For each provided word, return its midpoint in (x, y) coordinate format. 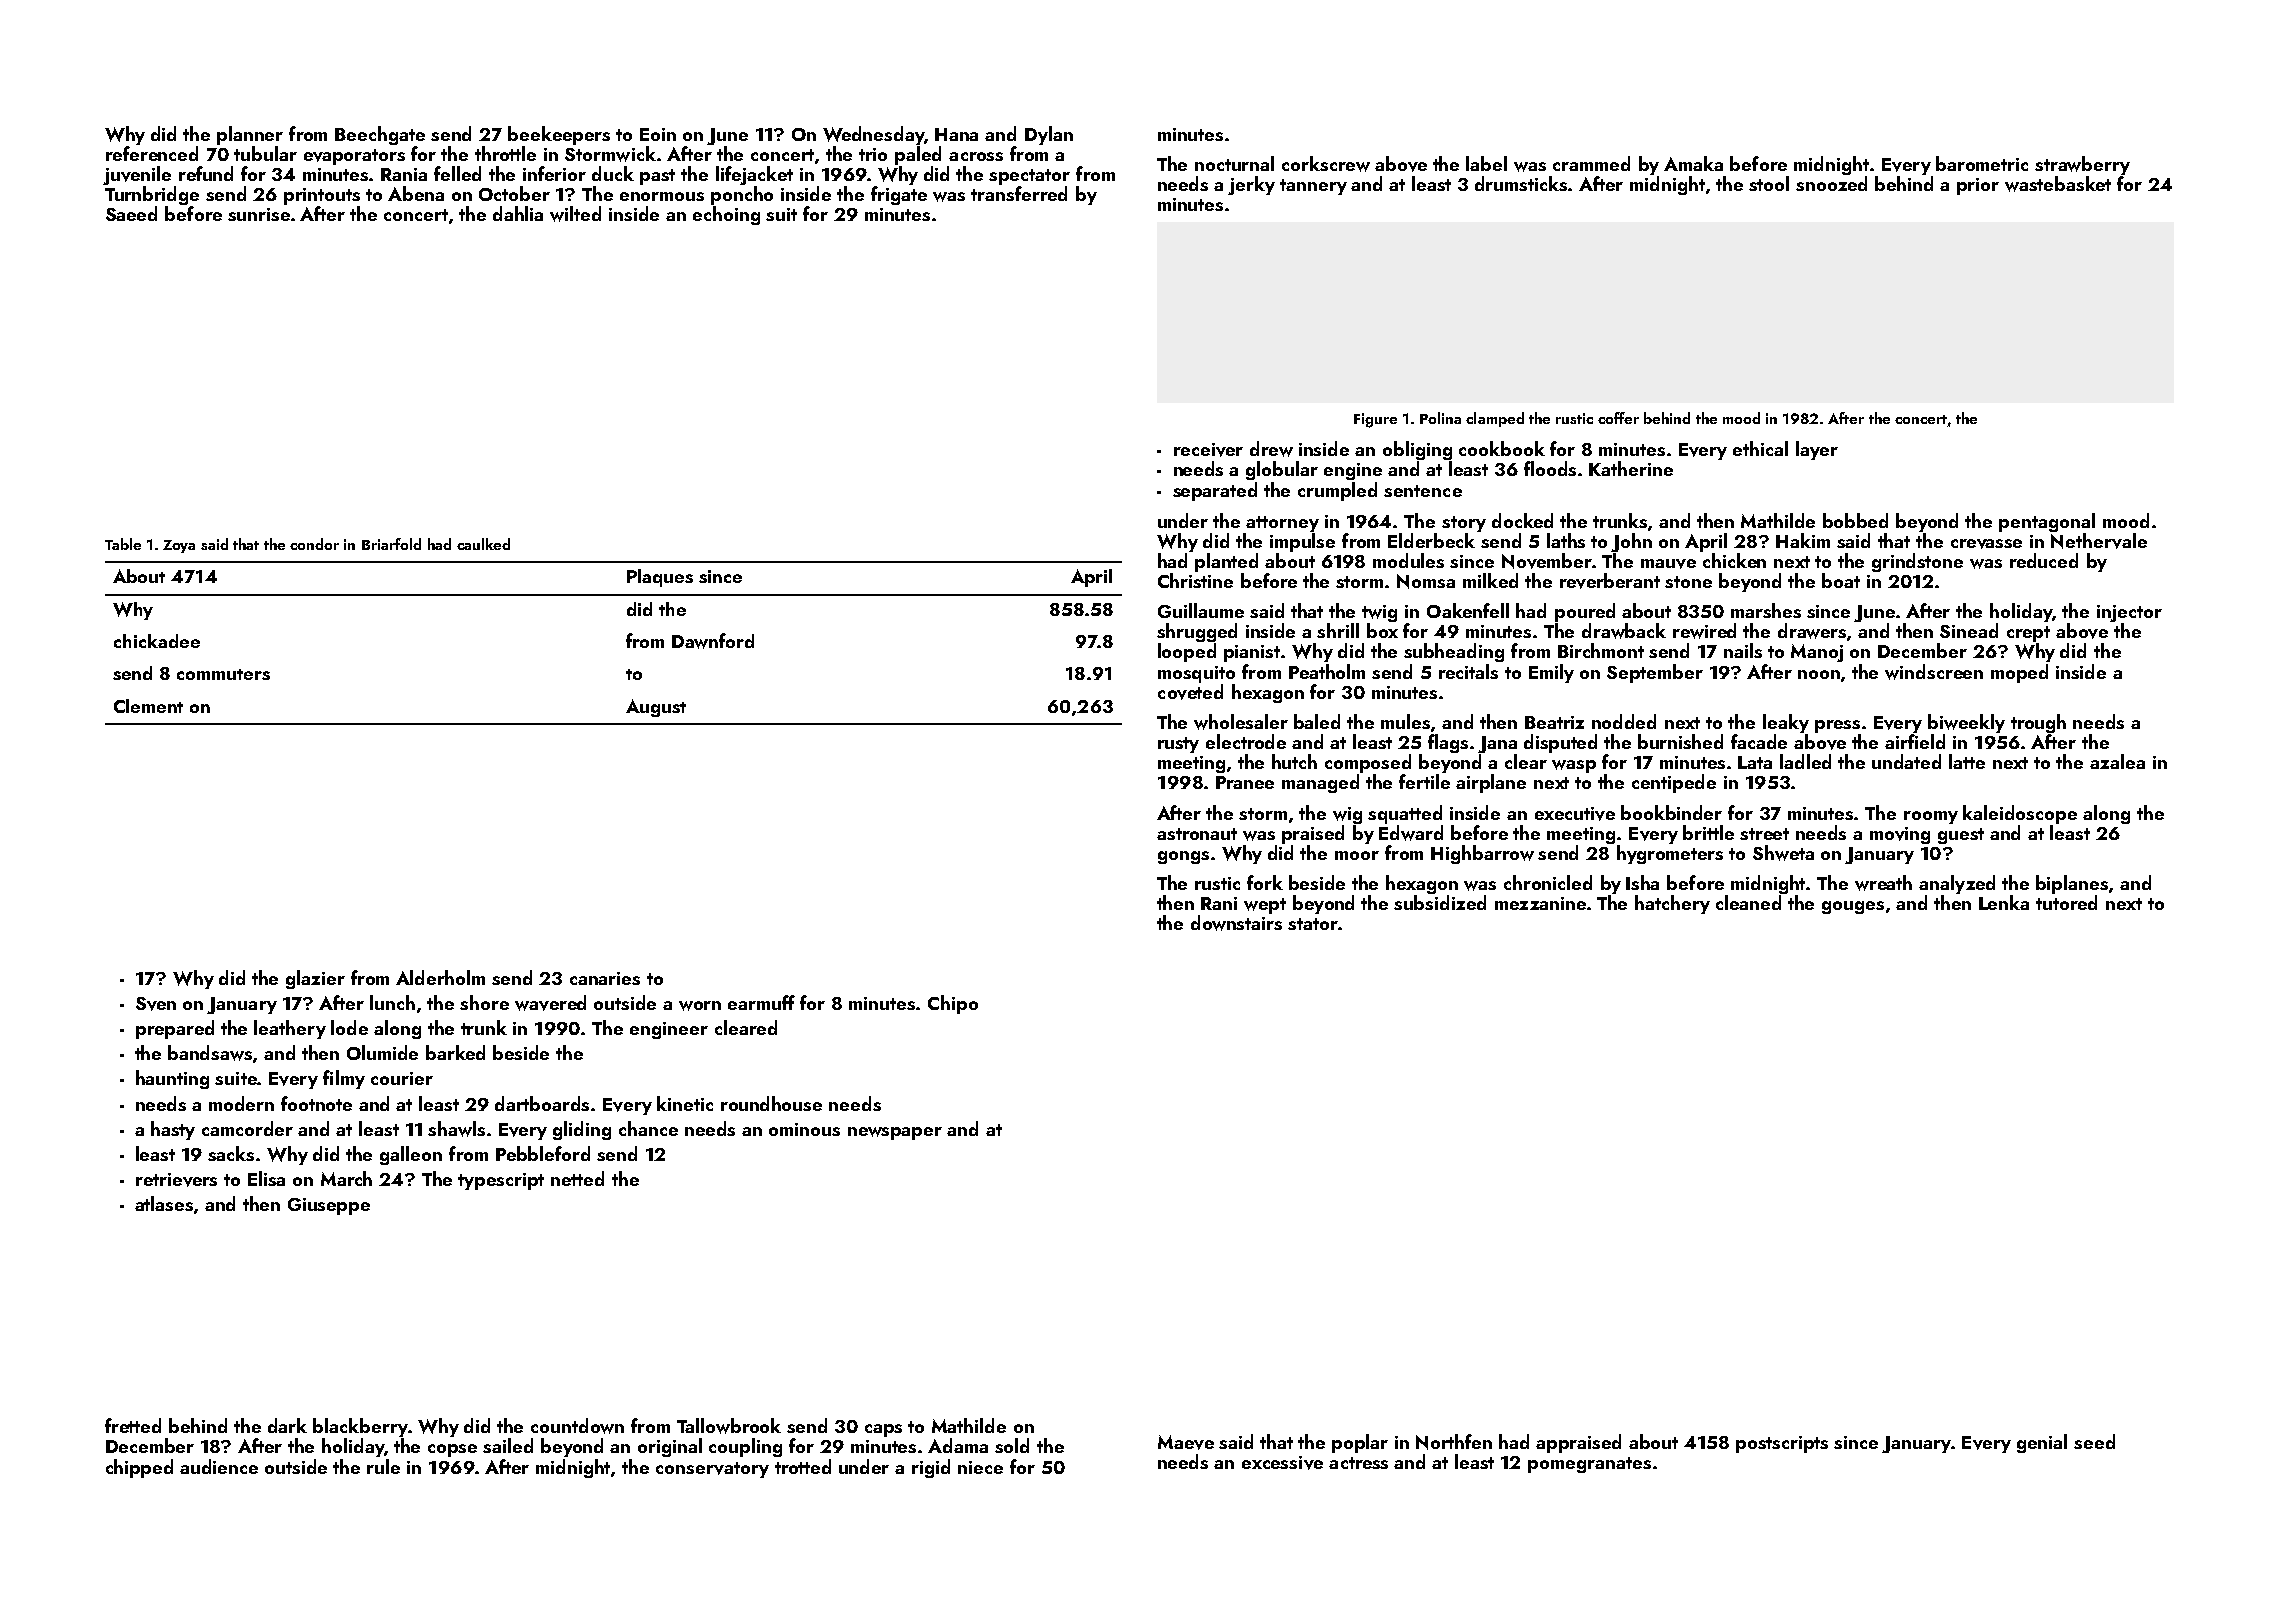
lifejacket (754, 175)
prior (1978, 186)
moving (1900, 835)
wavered (550, 1003)
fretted (133, 1425)
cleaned (1748, 902)
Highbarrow (1482, 854)
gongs (1183, 857)
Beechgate (380, 135)
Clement (148, 706)
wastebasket (2058, 184)
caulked (483, 544)
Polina (1440, 418)
